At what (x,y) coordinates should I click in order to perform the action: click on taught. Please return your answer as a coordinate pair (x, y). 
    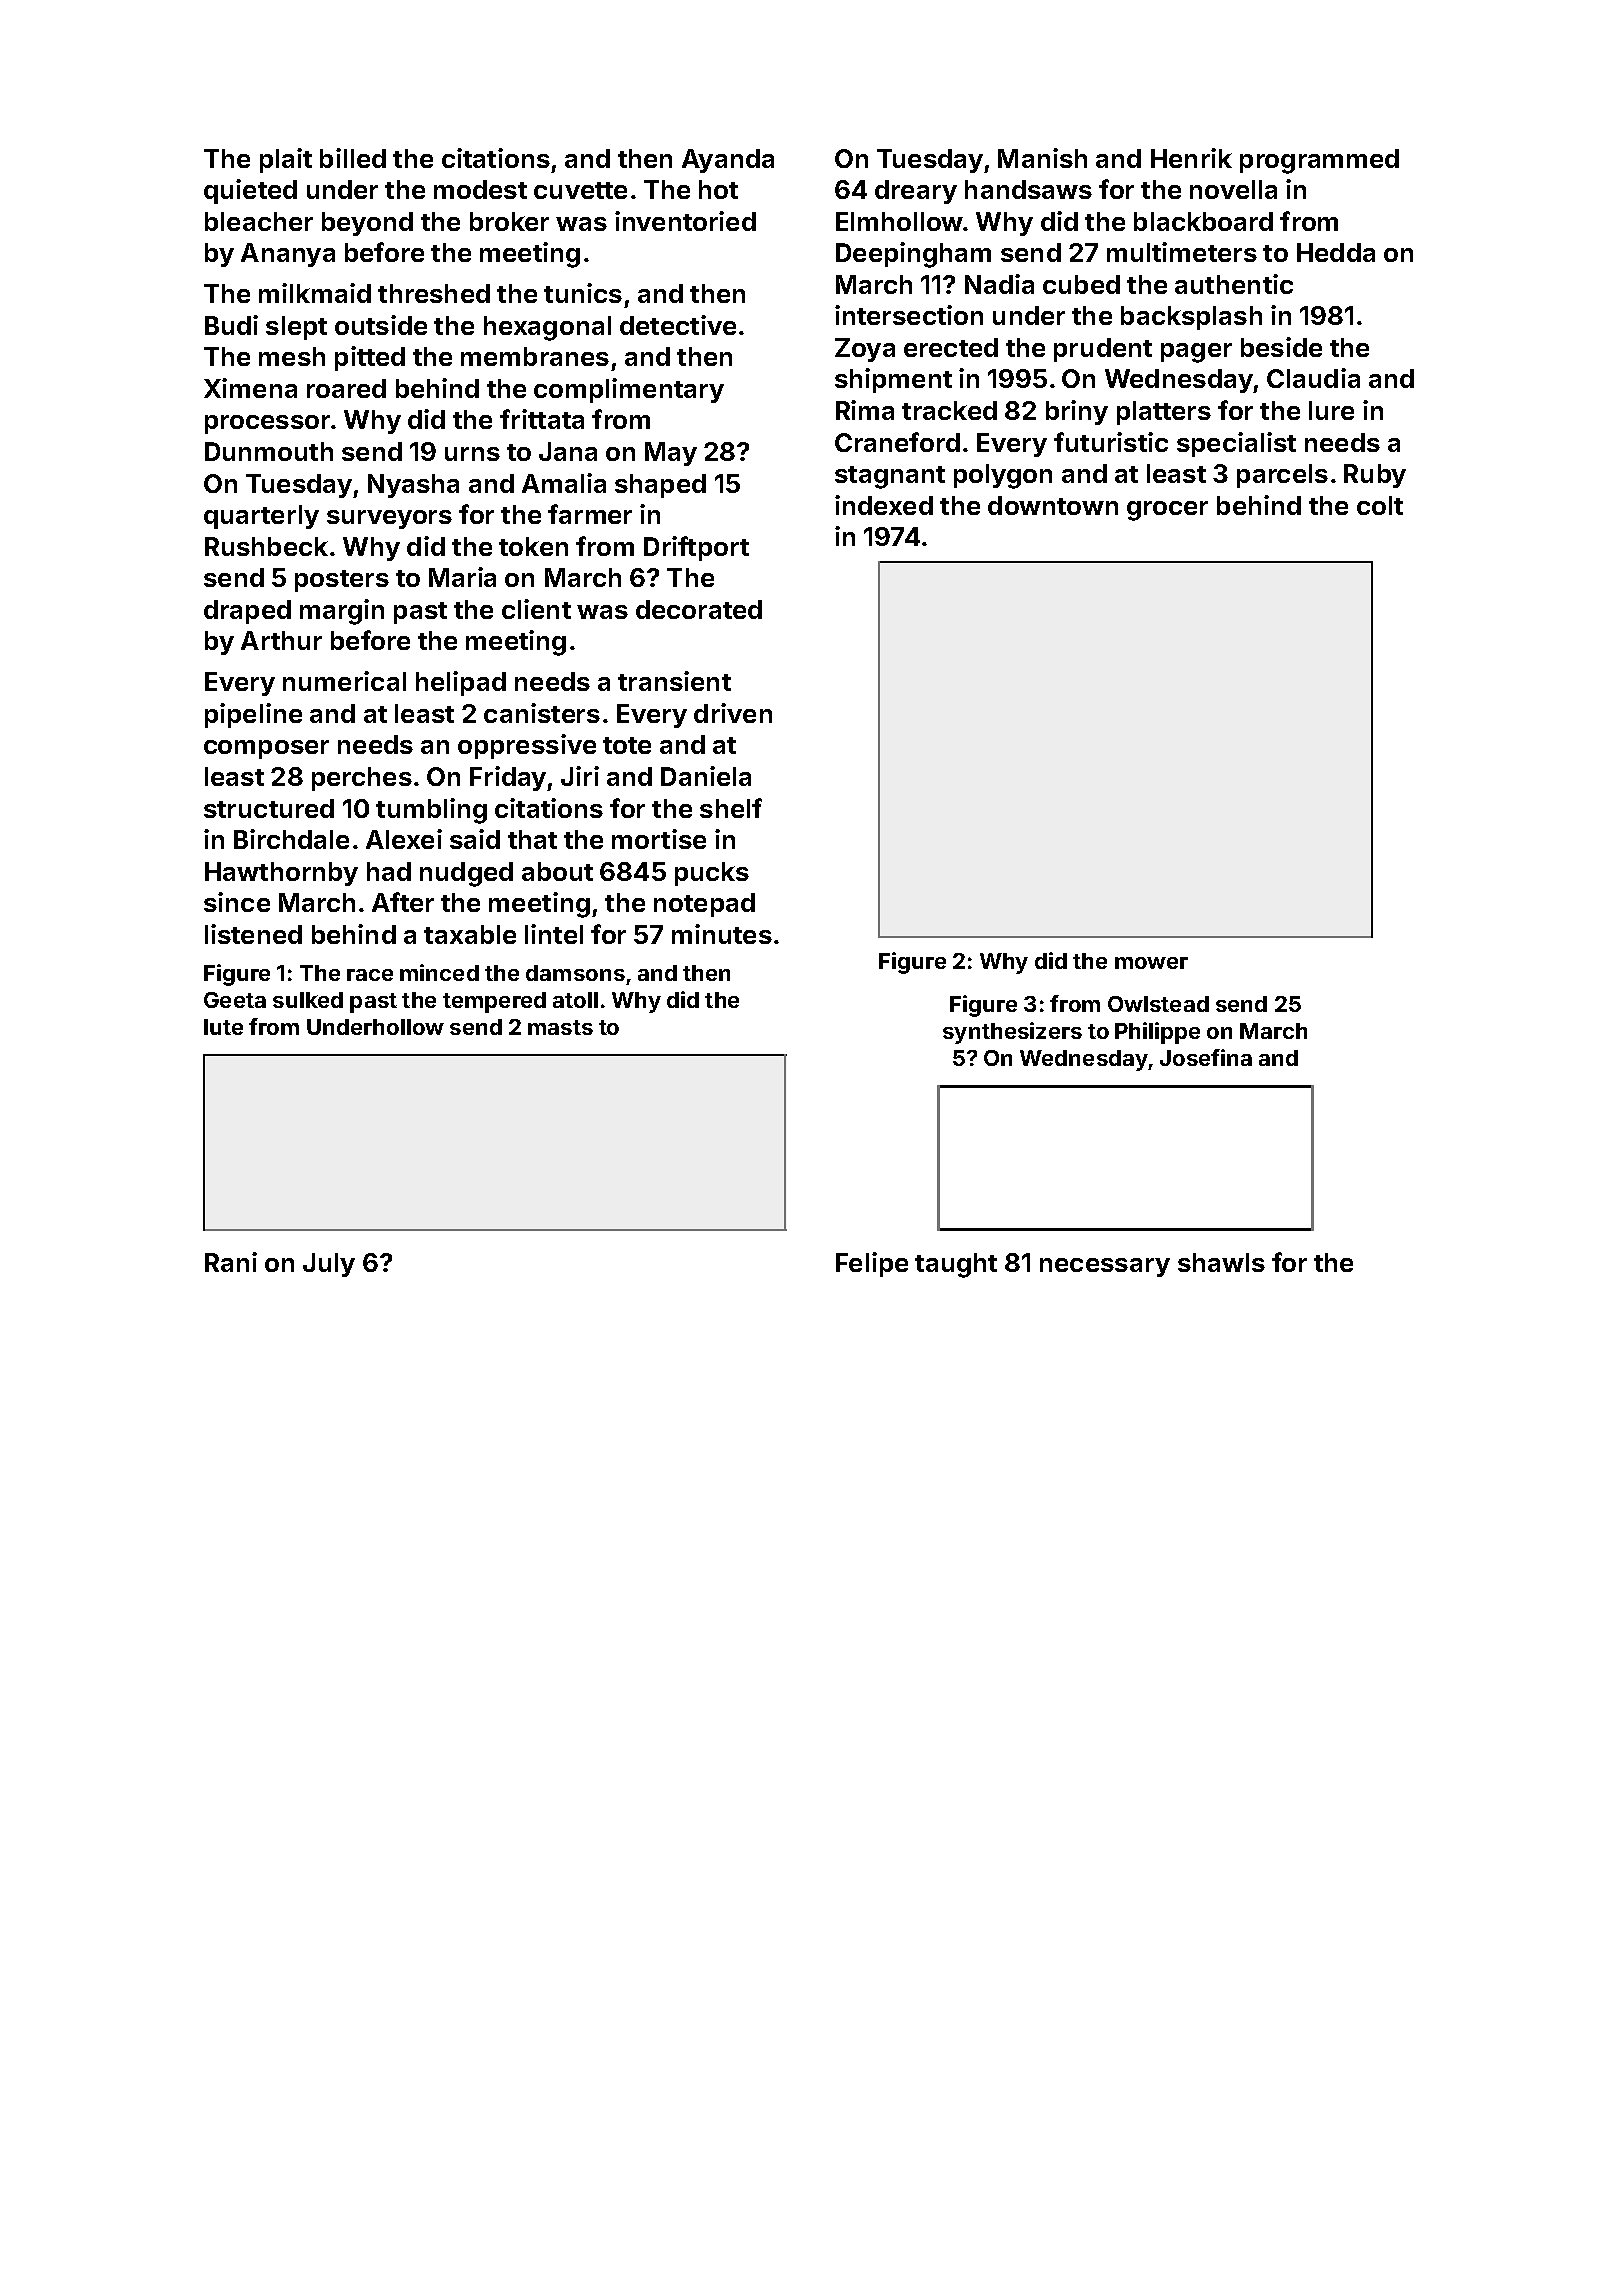
    Looking at the image, I should click on (956, 1265).
